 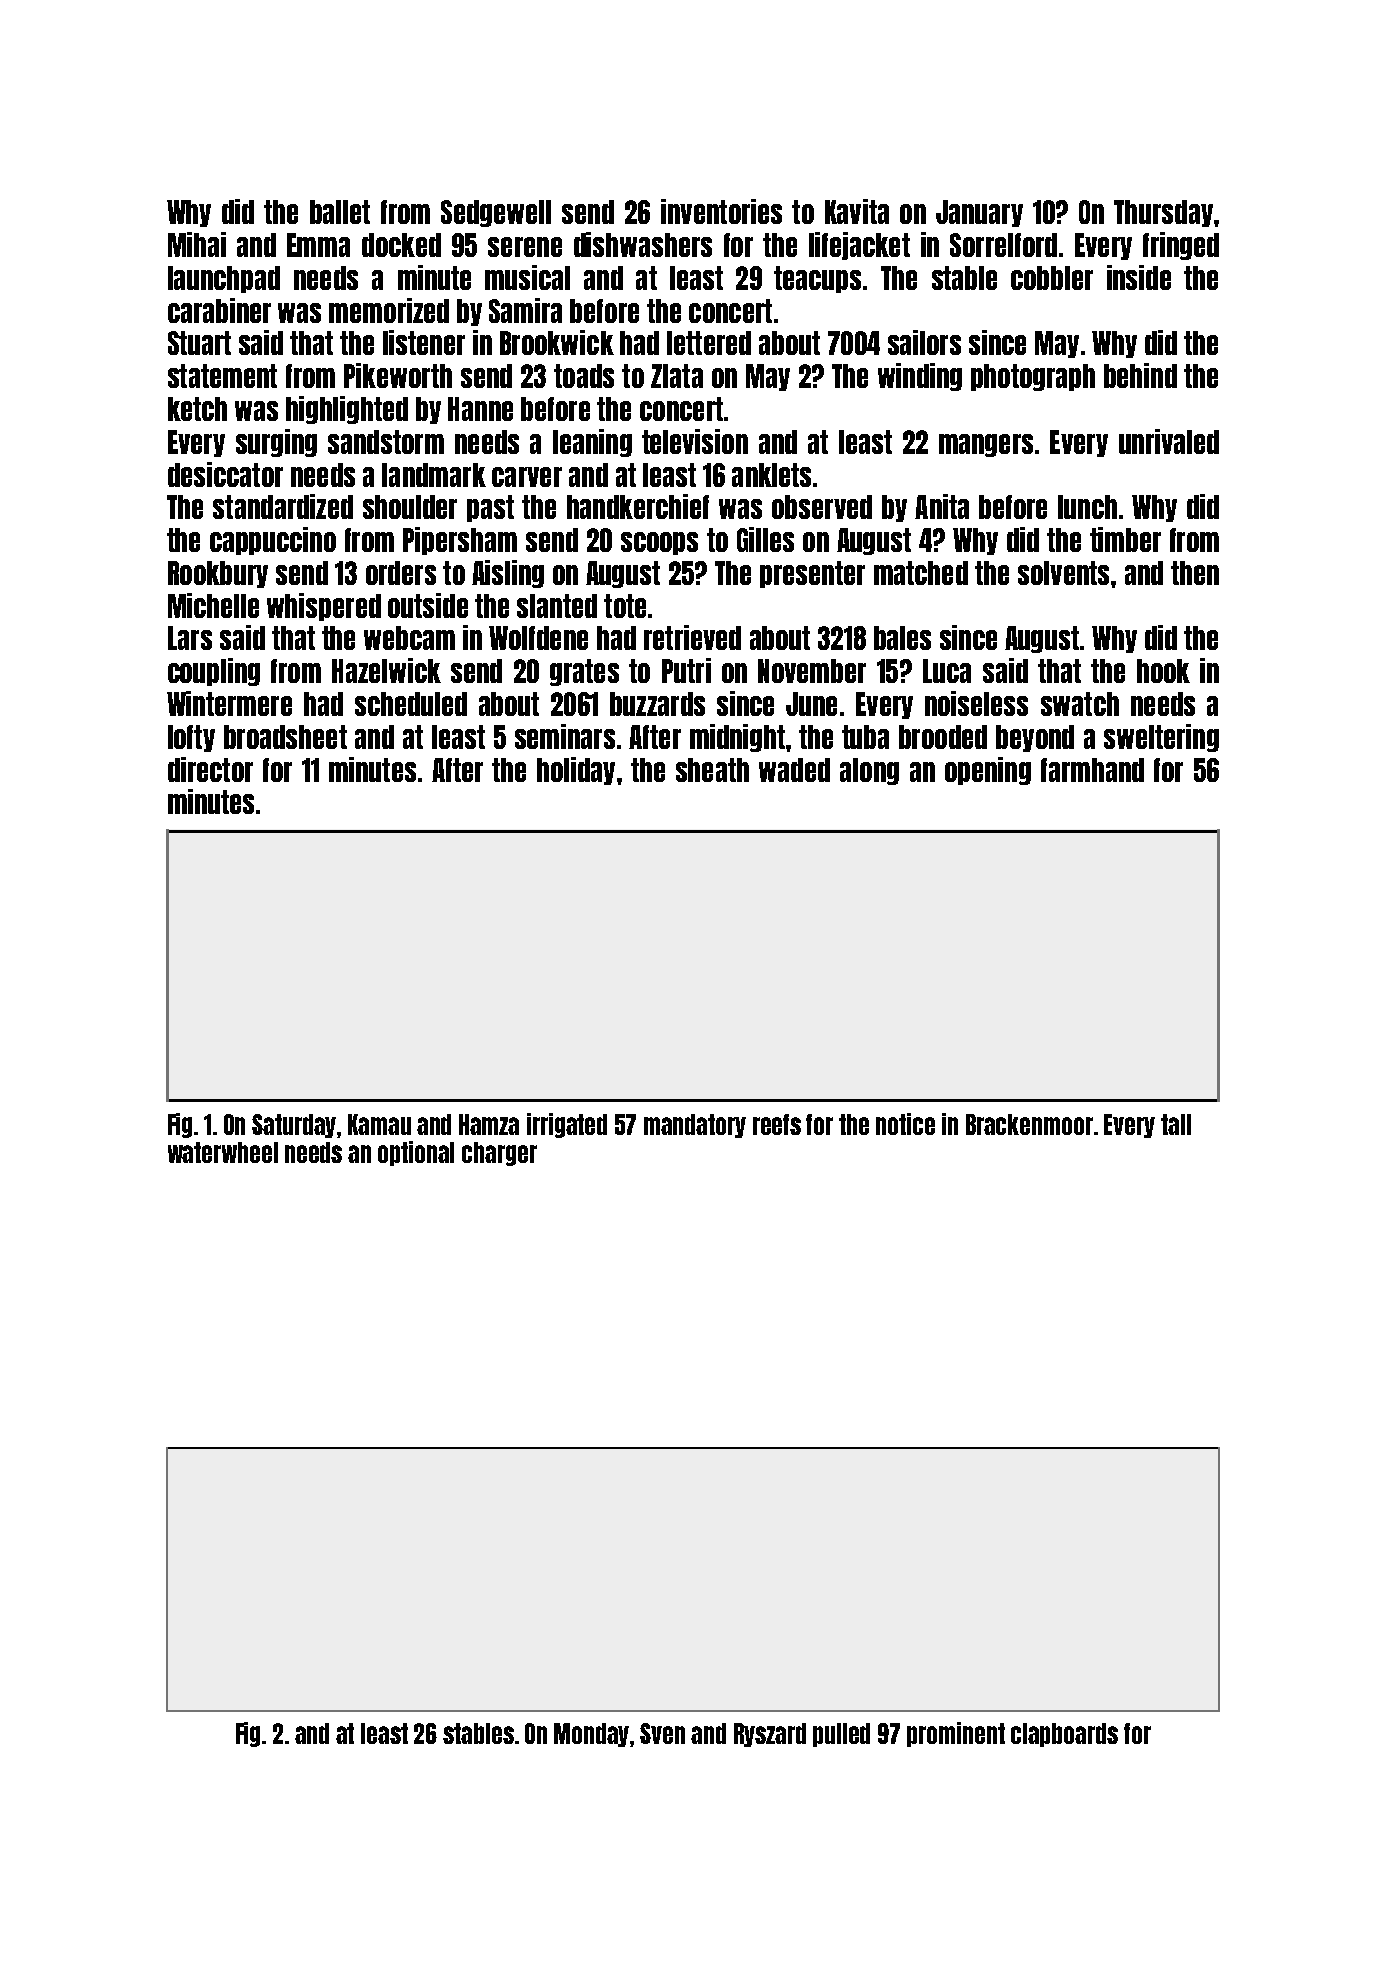 I want to click on Monday, so click(x=591, y=1735).
